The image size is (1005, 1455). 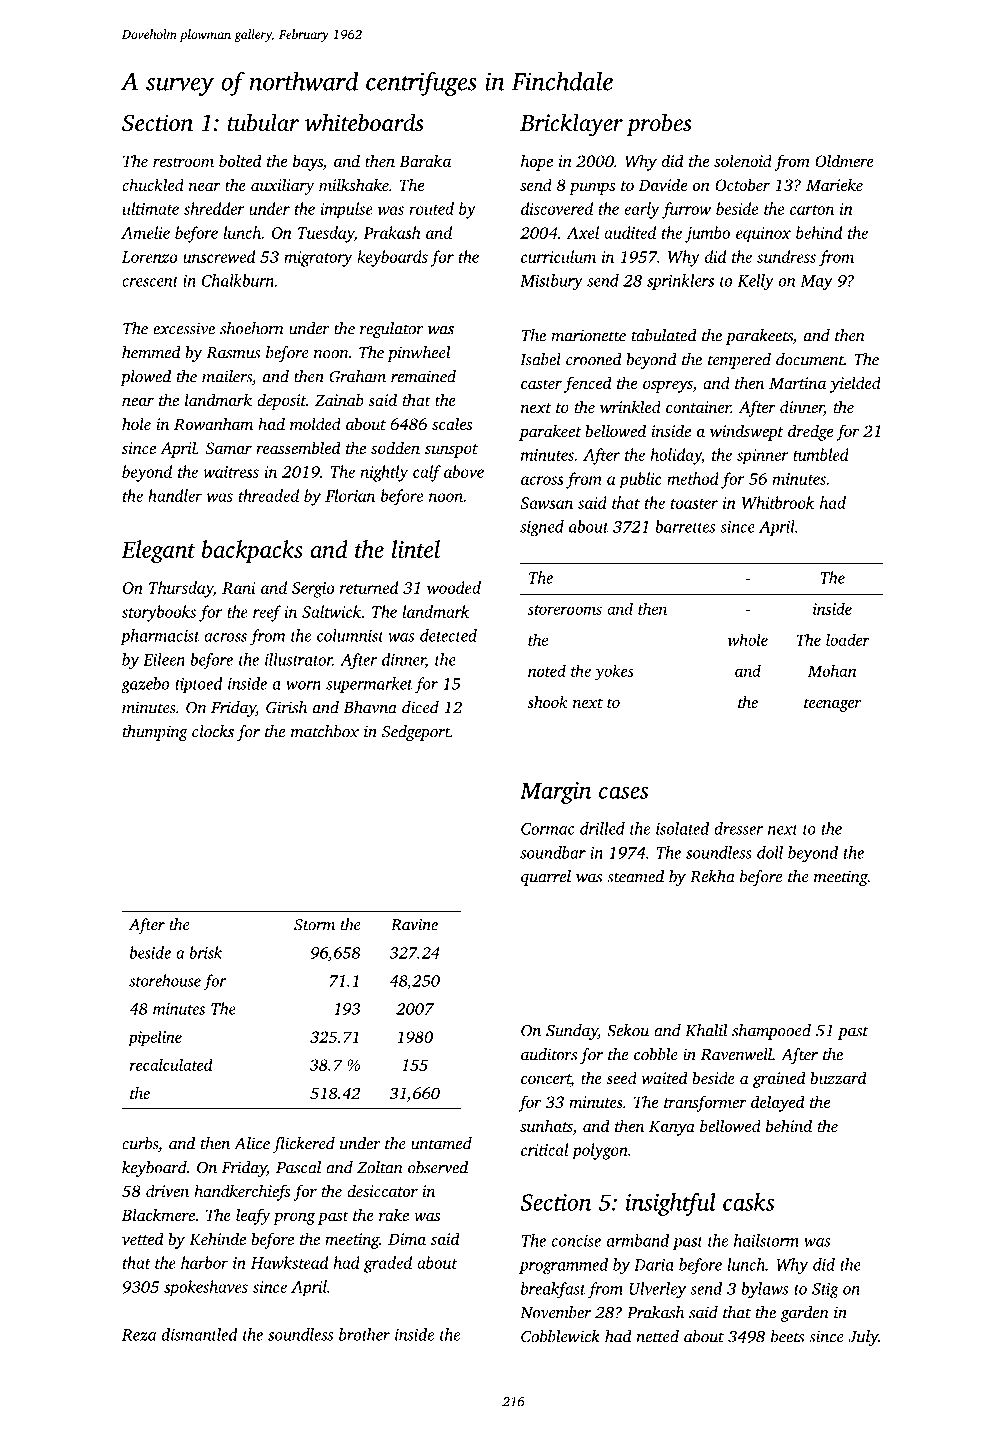 What do you see at coordinates (155, 1038) in the document?
I see `pipeline` at bounding box center [155, 1038].
